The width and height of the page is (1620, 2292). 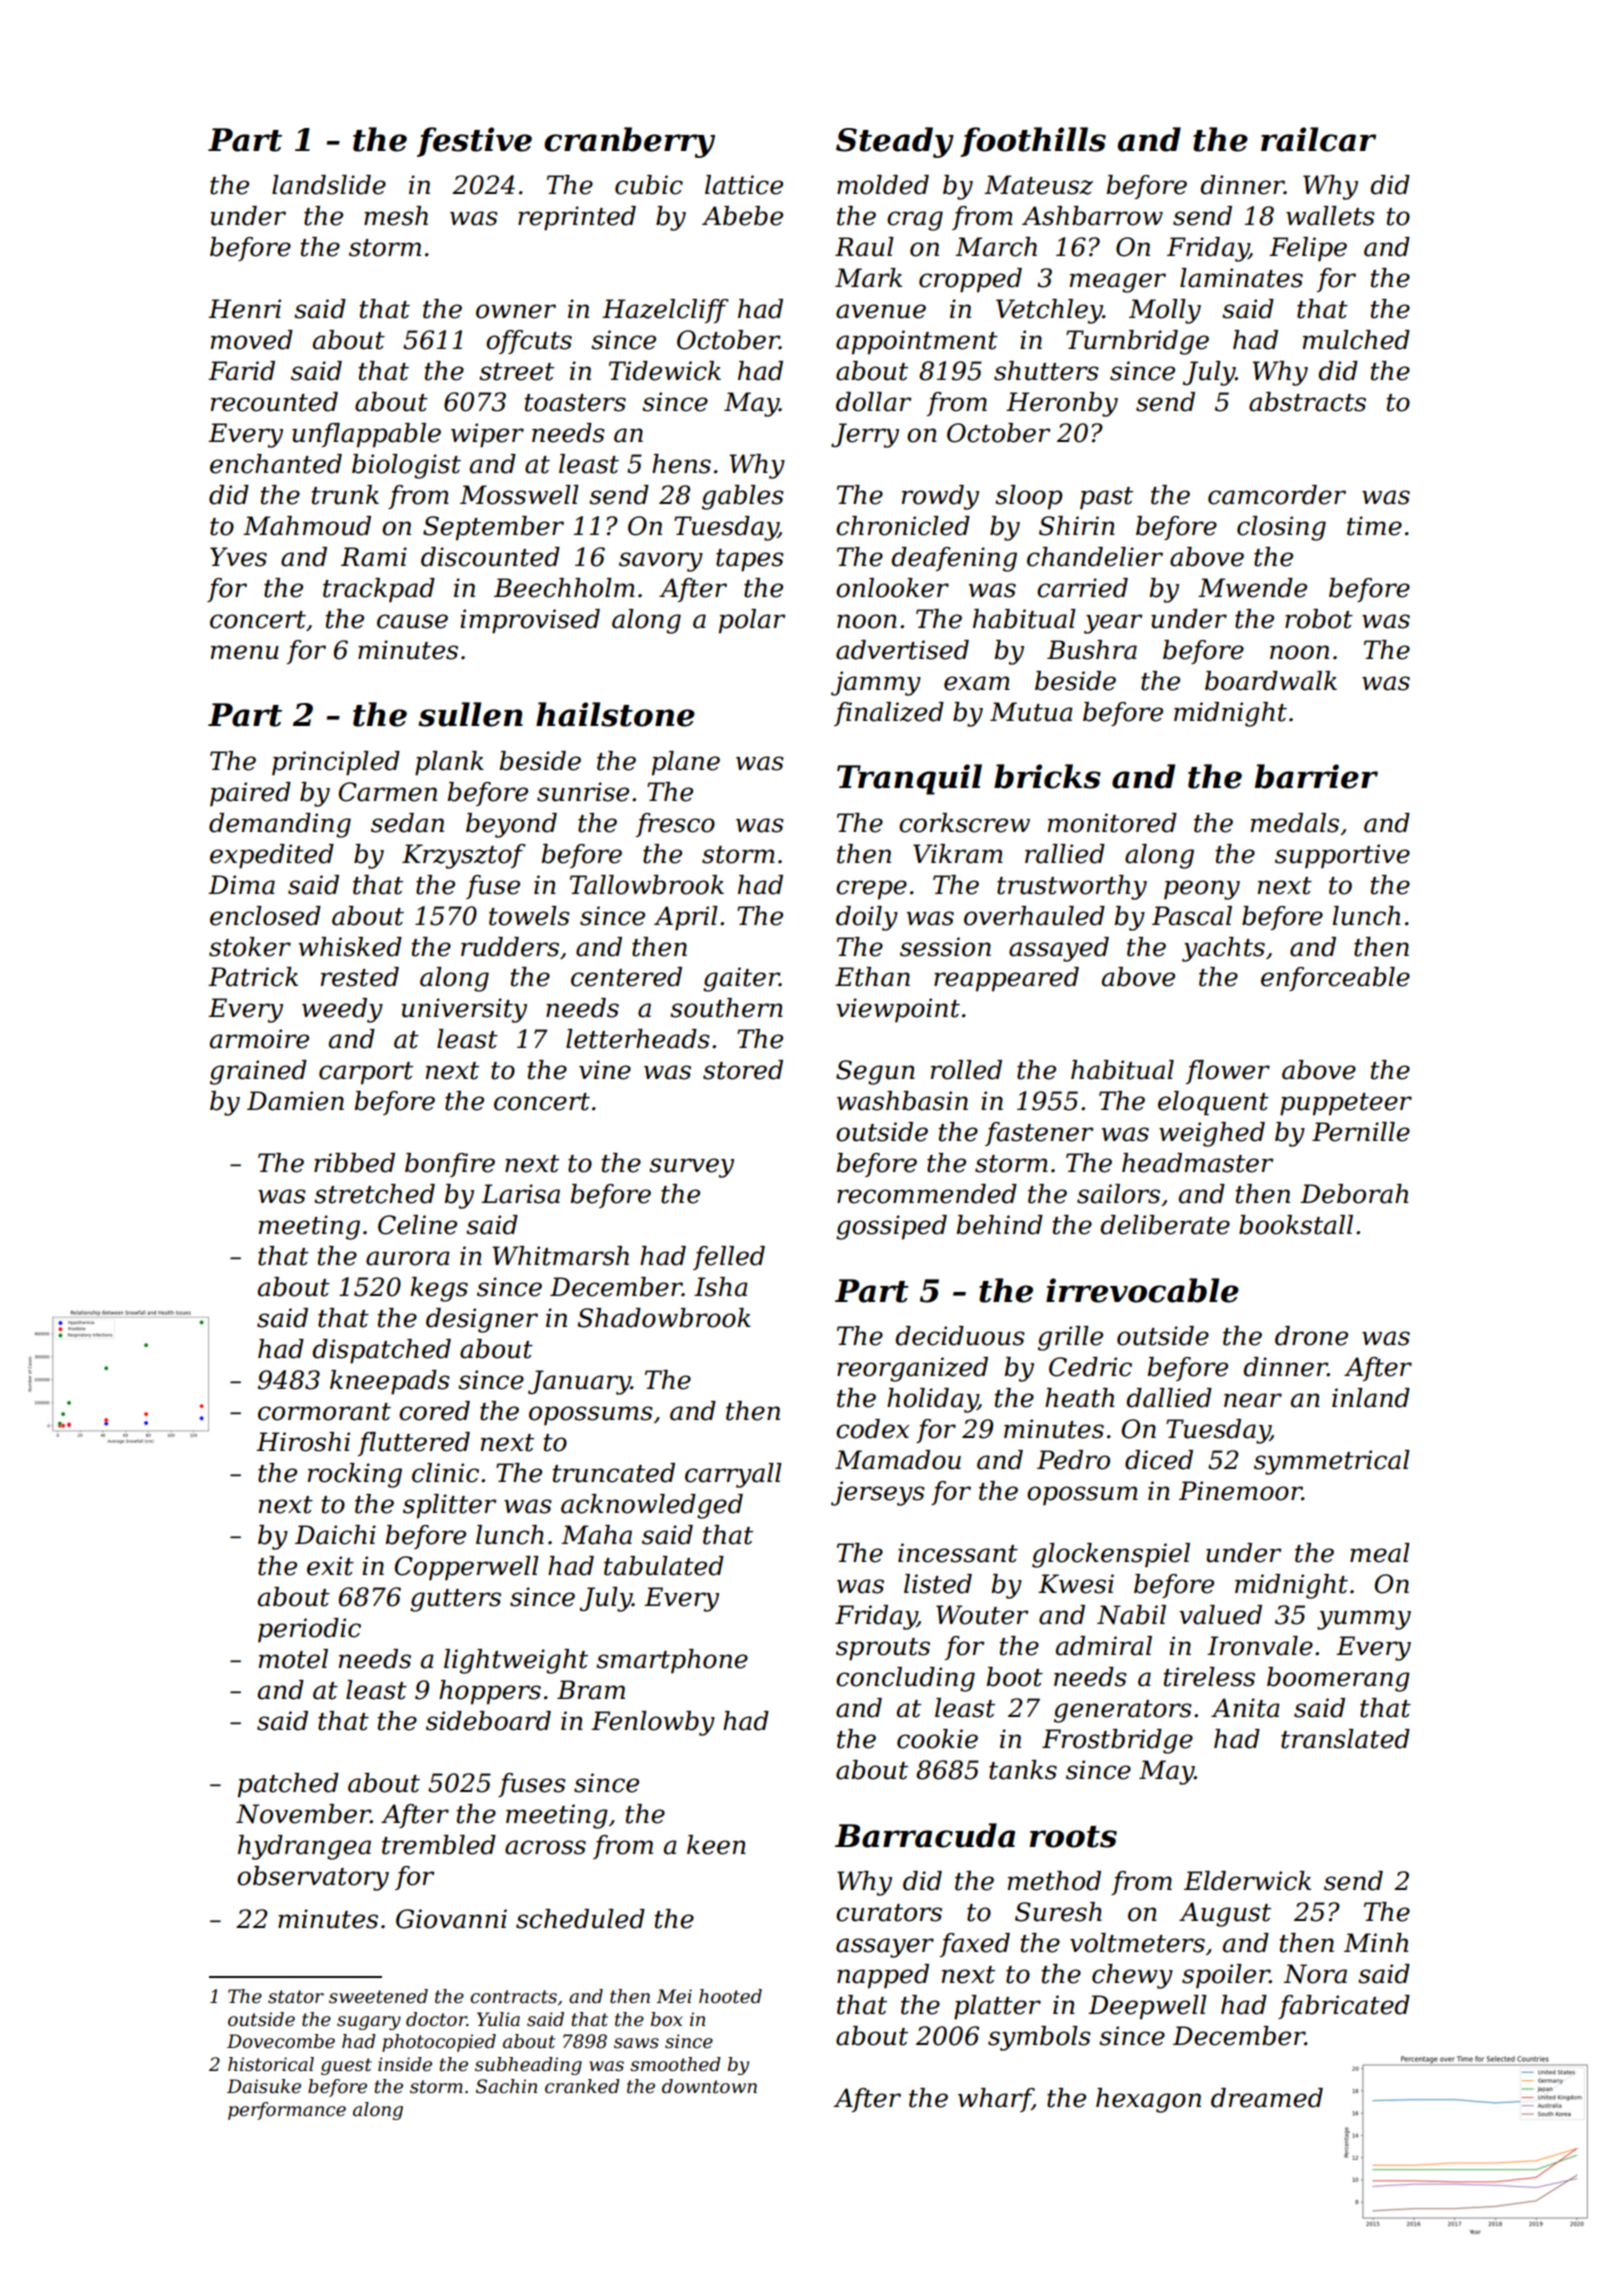 What do you see at coordinates (1311, 1336) in the page?
I see `drone` at bounding box center [1311, 1336].
